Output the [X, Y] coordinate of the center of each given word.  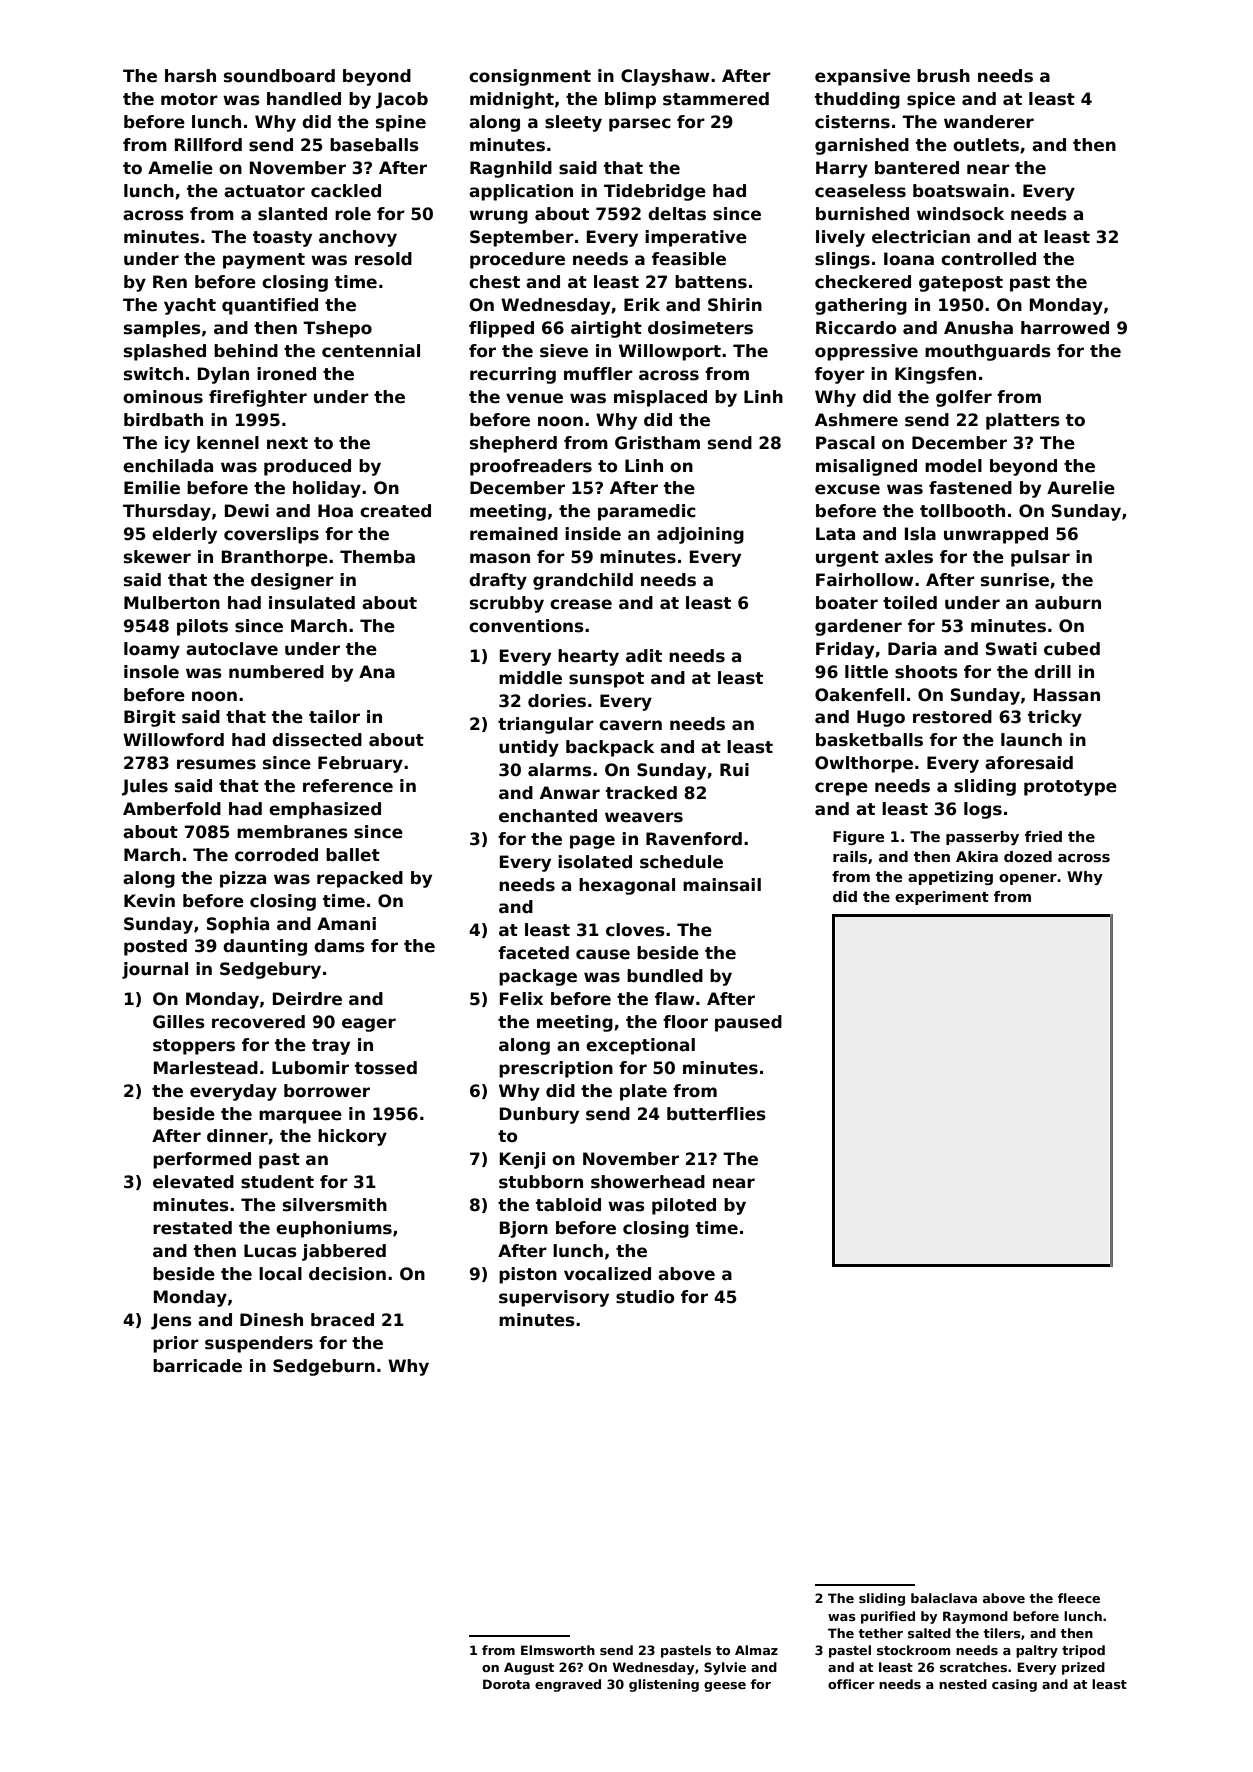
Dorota [506, 1684]
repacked [360, 879]
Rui [734, 770]
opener [1028, 879]
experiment [942, 898]
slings [842, 260]
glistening [664, 1685]
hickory [352, 1137]
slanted [292, 214]
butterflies [716, 1114]
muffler [598, 374]
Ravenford [694, 839]
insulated [312, 603]
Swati [1011, 649]
